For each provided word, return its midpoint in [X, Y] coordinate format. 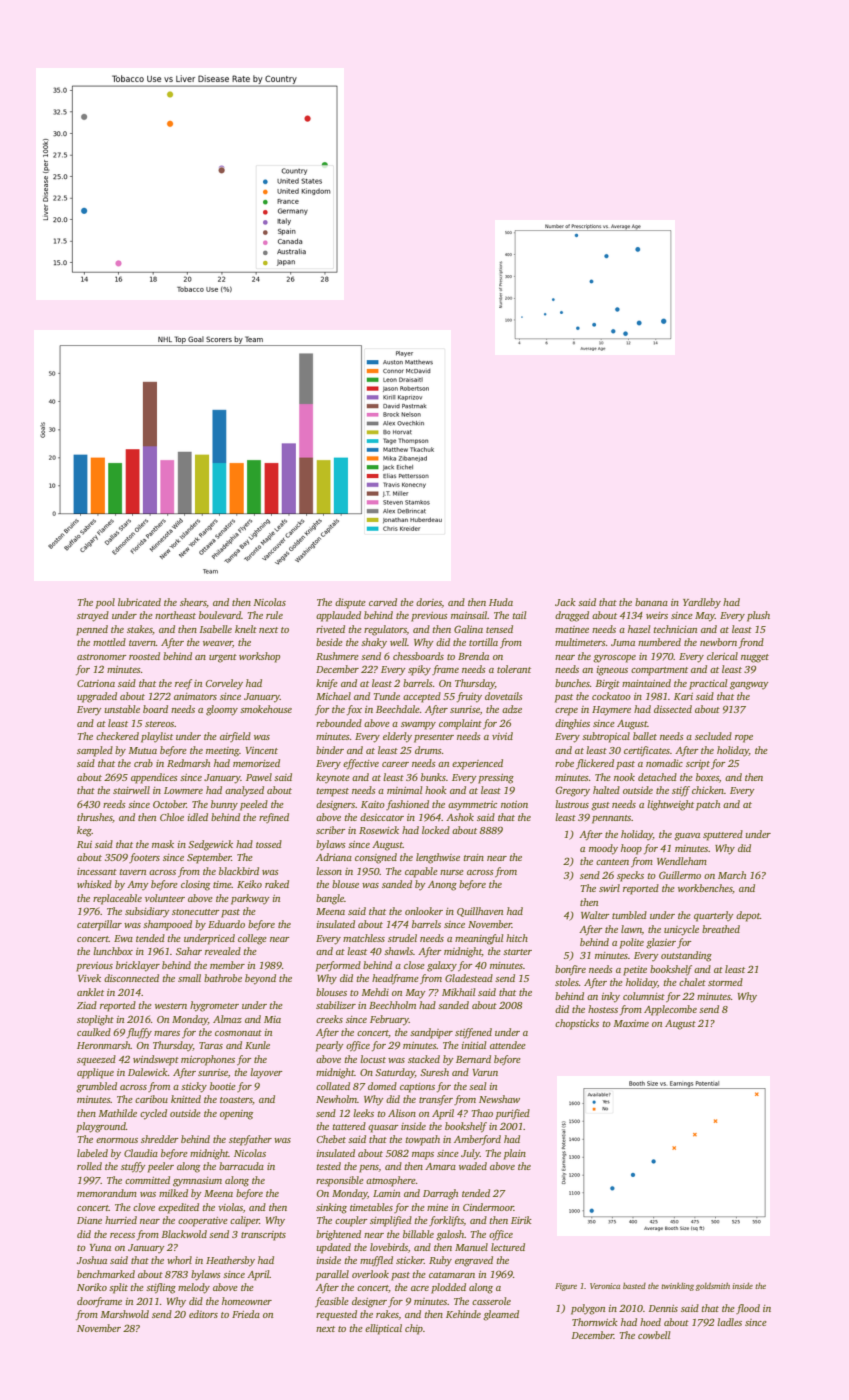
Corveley [224, 684]
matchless [364, 938]
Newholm [336, 1099]
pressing [496, 779]
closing [195, 885]
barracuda [241, 1166]
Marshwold [125, 1314]
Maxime [631, 1023]
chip [414, 1329]
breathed [721, 929]
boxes [707, 777]
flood [748, 1309]
